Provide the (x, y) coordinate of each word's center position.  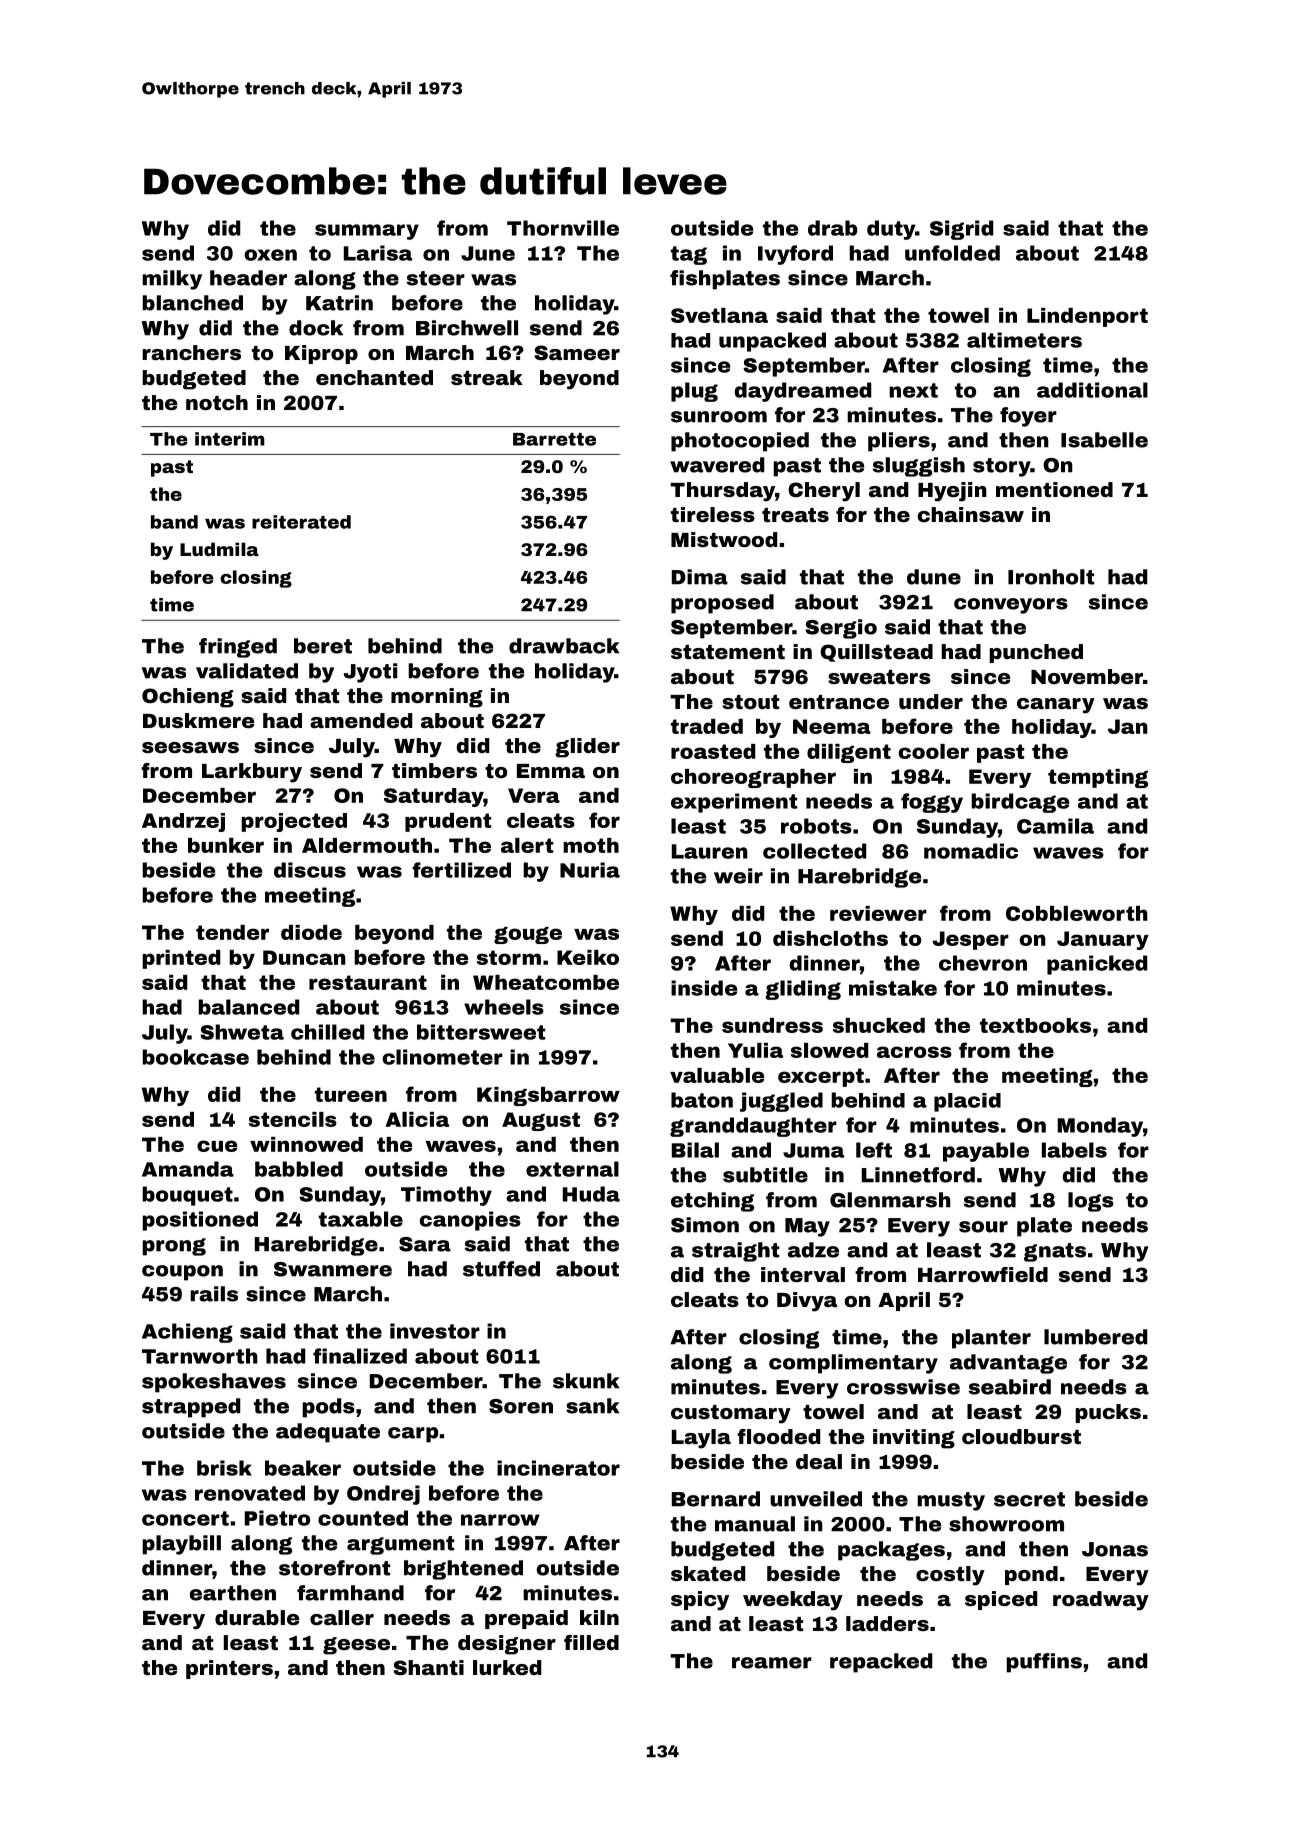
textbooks (1035, 1025)
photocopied (740, 442)
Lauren (710, 851)
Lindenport (1087, 317)
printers (229, 1669)
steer (436, 278)
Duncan (304, 957)
